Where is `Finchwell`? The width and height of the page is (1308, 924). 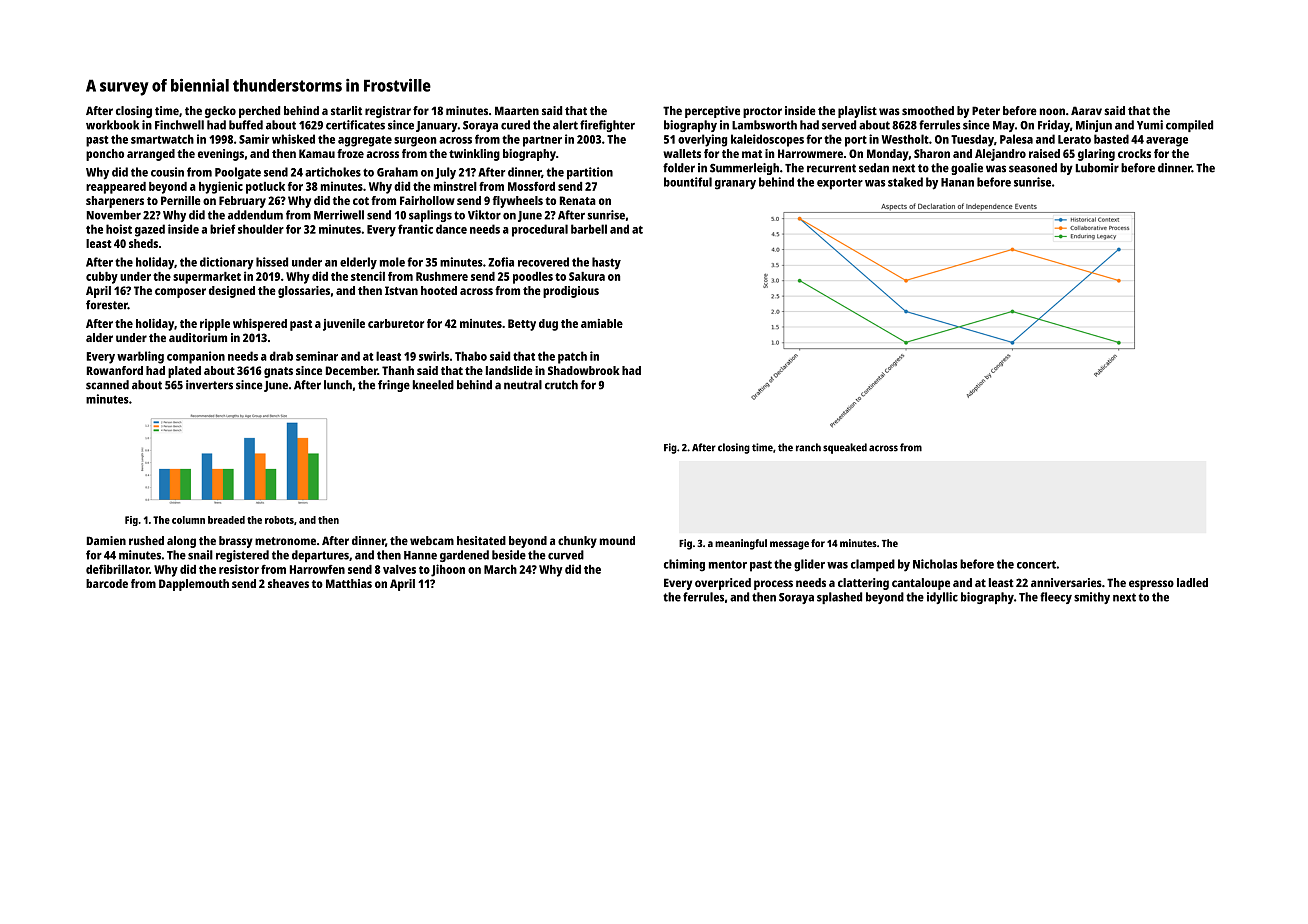 Finchwell is located at coordinates (179, 125).
